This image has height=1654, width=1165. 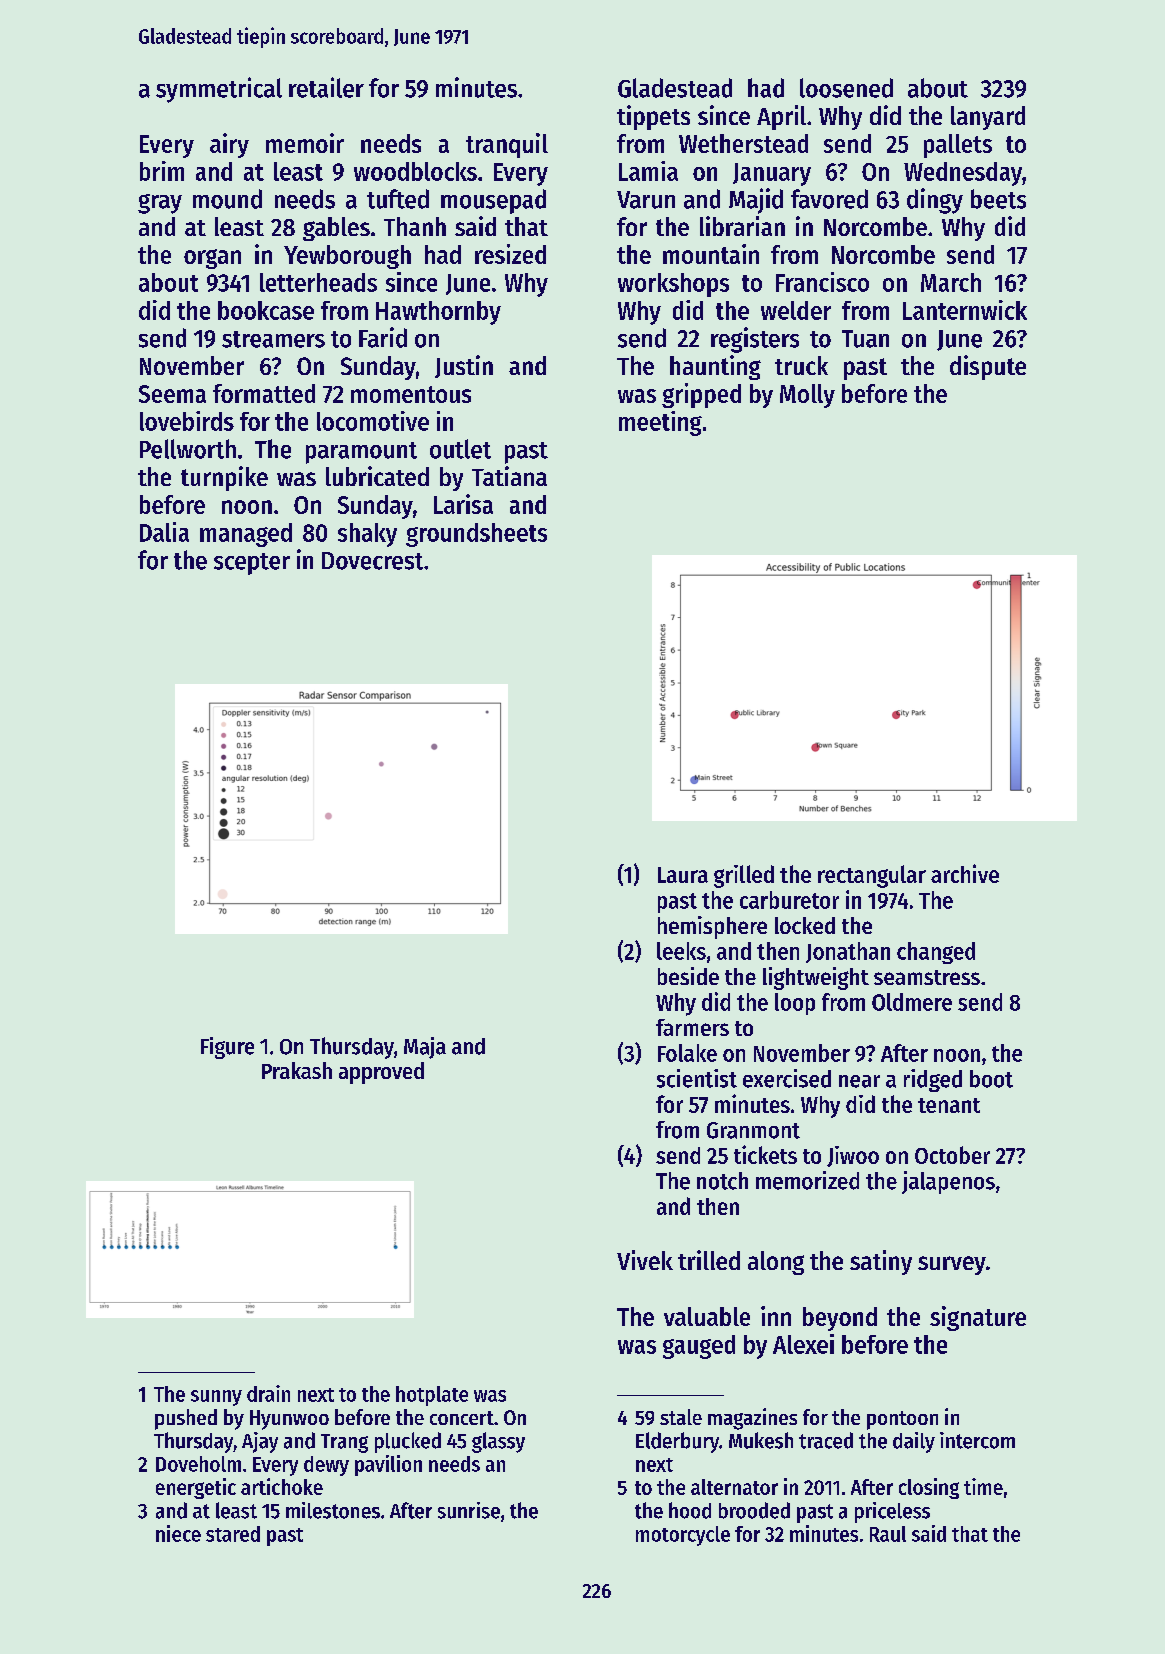 I want to click on Tuan, so click(x=865, y=339).
